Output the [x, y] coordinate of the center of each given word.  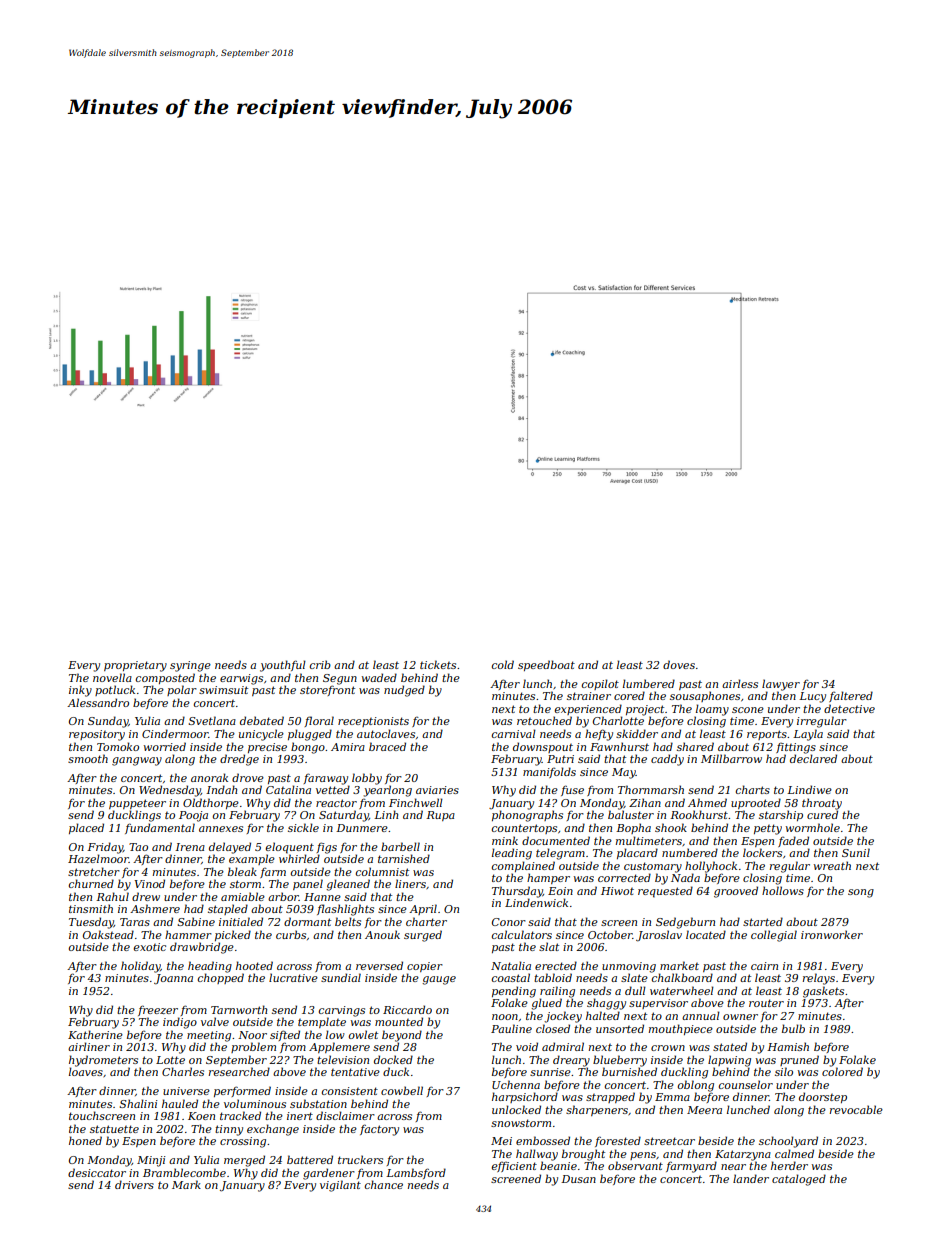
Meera [704, 1110]
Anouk [382, 934]
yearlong [387, 791]
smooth [88, 758]
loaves [86, 1071]
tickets [438, 664]
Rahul [112, 896]
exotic [150, 947]
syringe [190, 666]
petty [768, 829]
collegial [774, 936]
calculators [522, 934]
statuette [114, 1129]
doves [679, 664]
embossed [543, 1140]
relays [819, 979]
